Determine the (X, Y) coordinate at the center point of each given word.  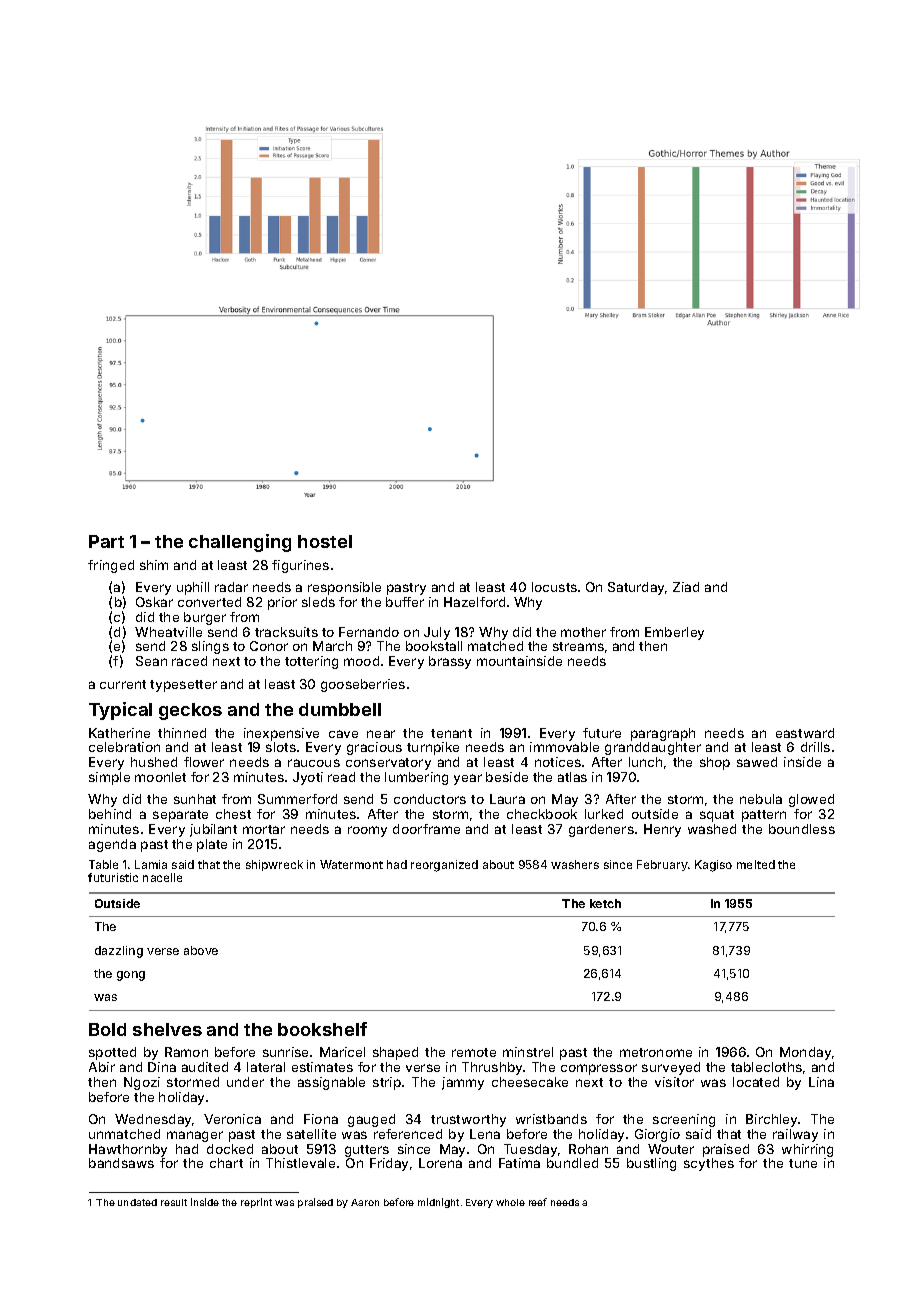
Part (106, 541)
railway (795, 1135)
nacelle (162, 877)
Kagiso (713, 866)
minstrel (528, 1052)
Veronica (232, 1119)
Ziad (686, 587)
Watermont (351, 864)
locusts (554, 587)
